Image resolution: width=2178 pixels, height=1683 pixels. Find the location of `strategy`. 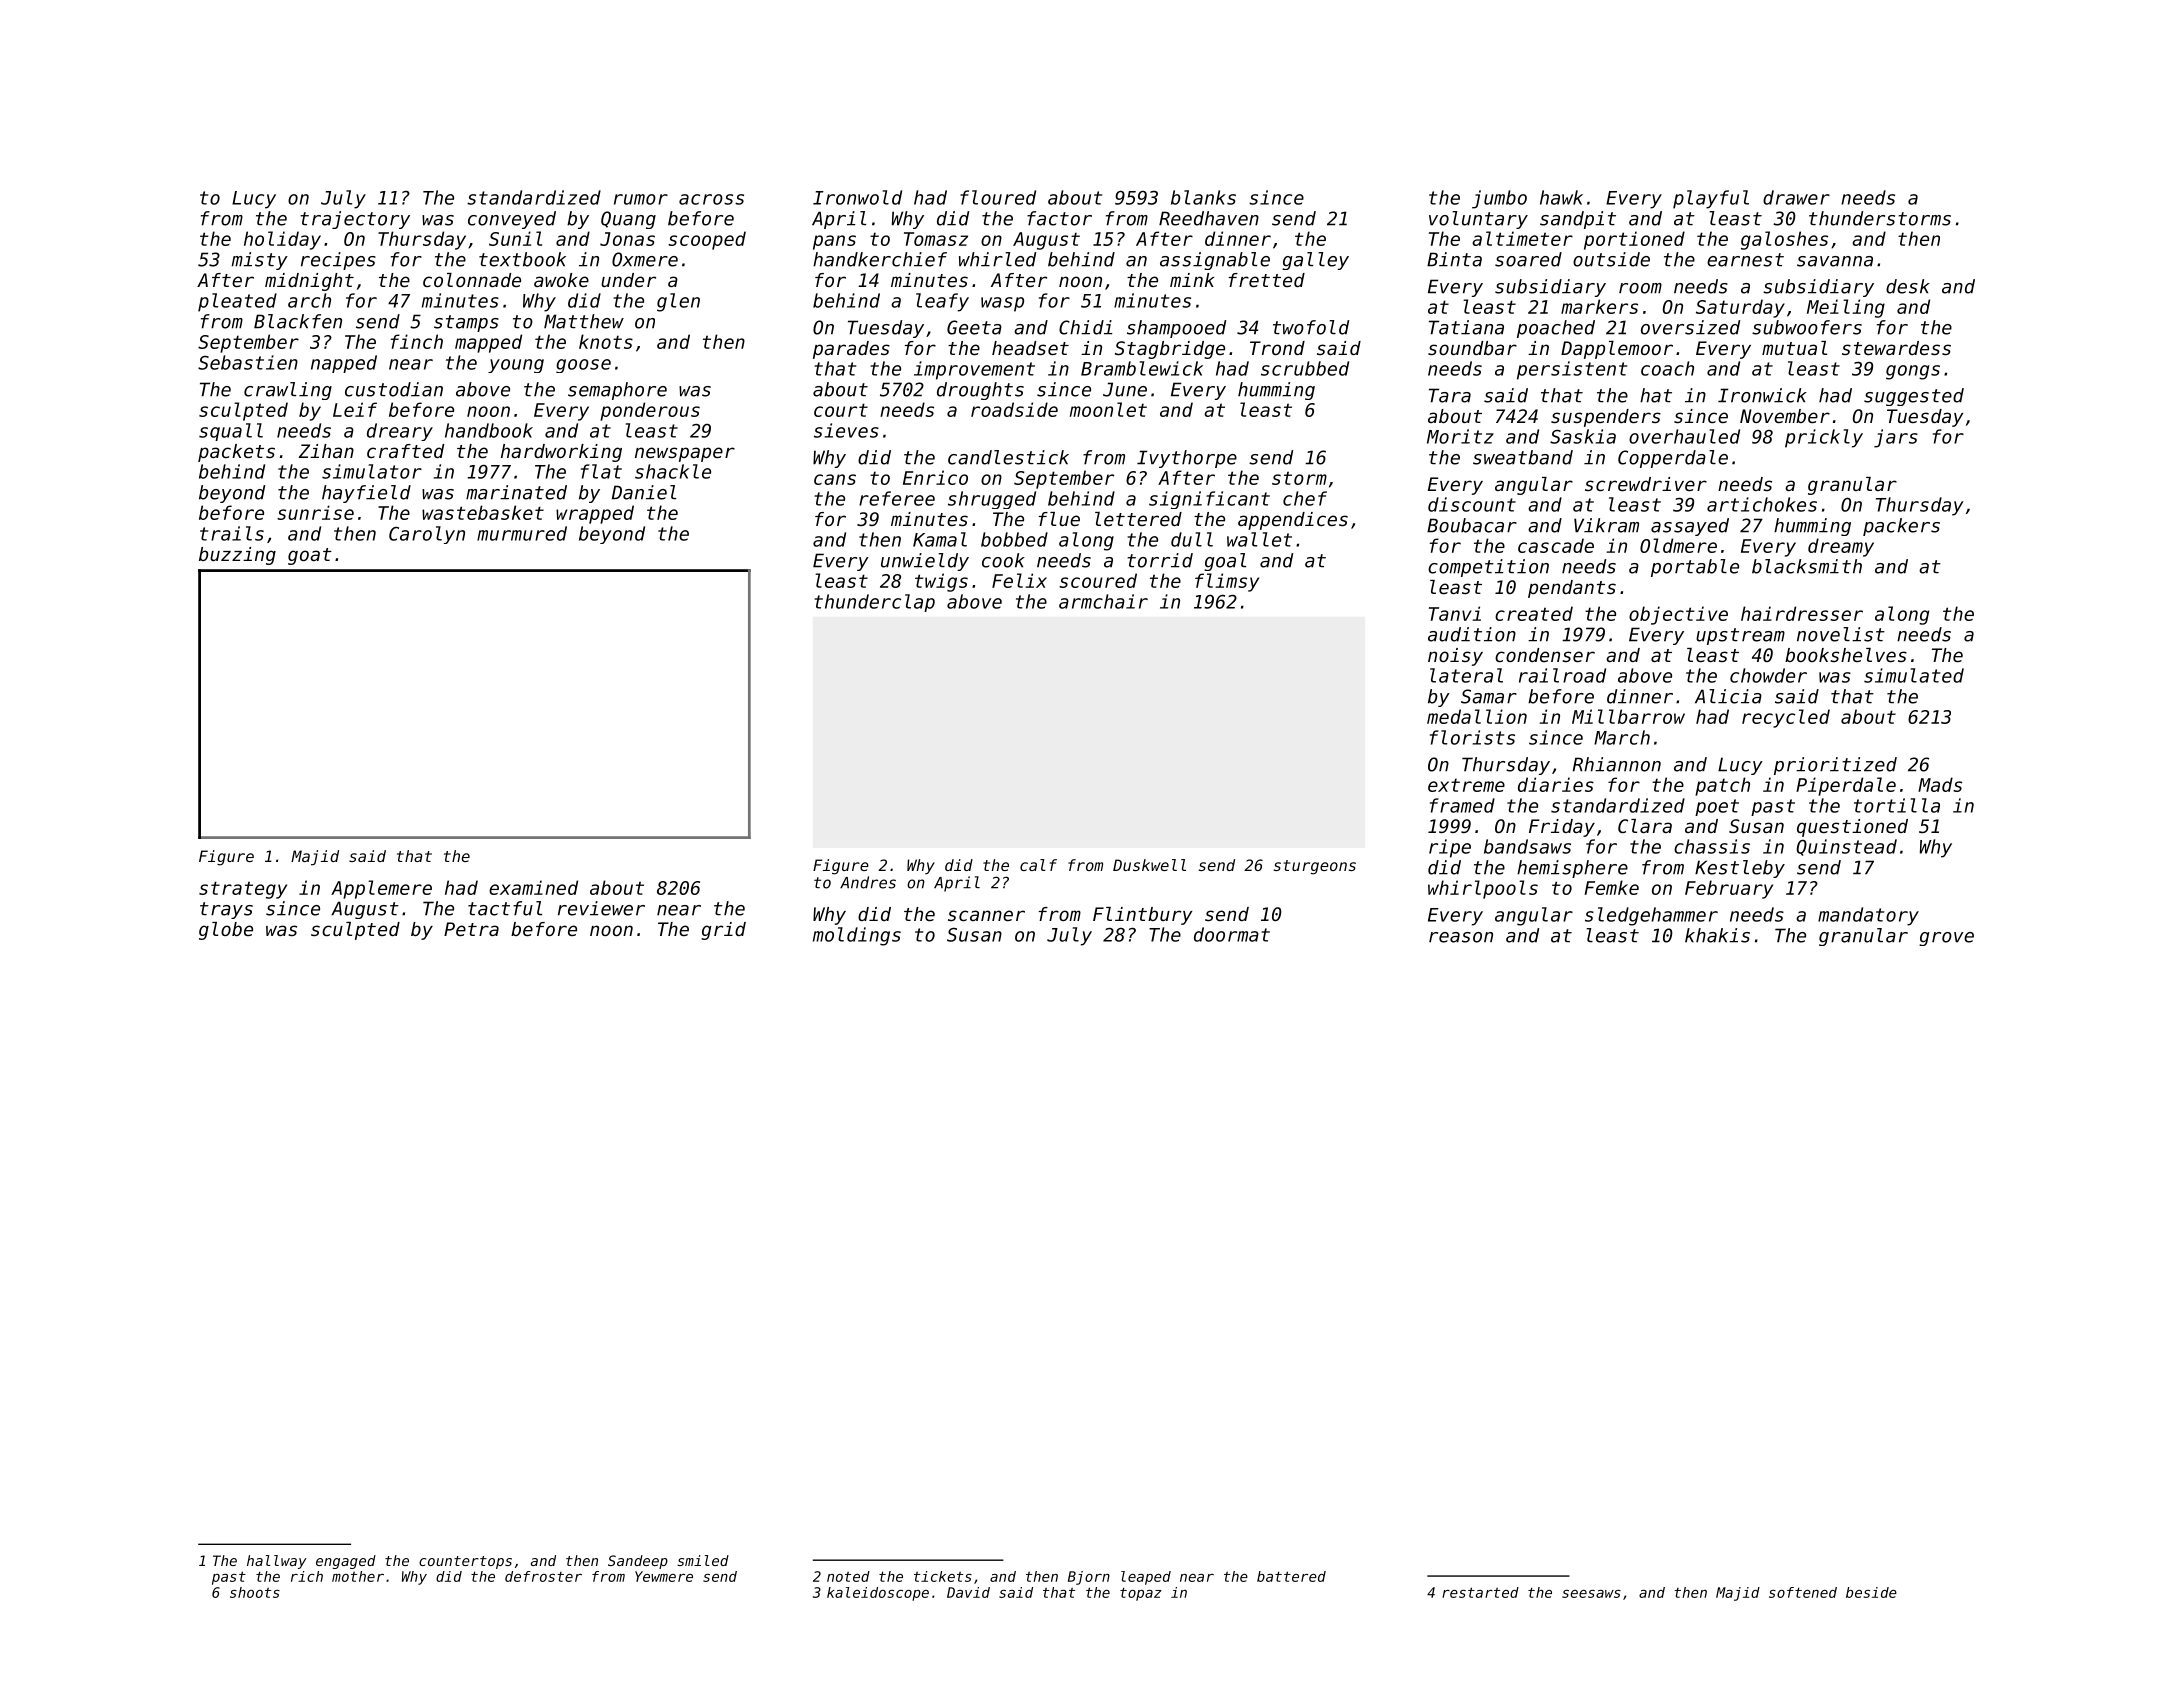

strategy is located at coordinates (243, 890).
